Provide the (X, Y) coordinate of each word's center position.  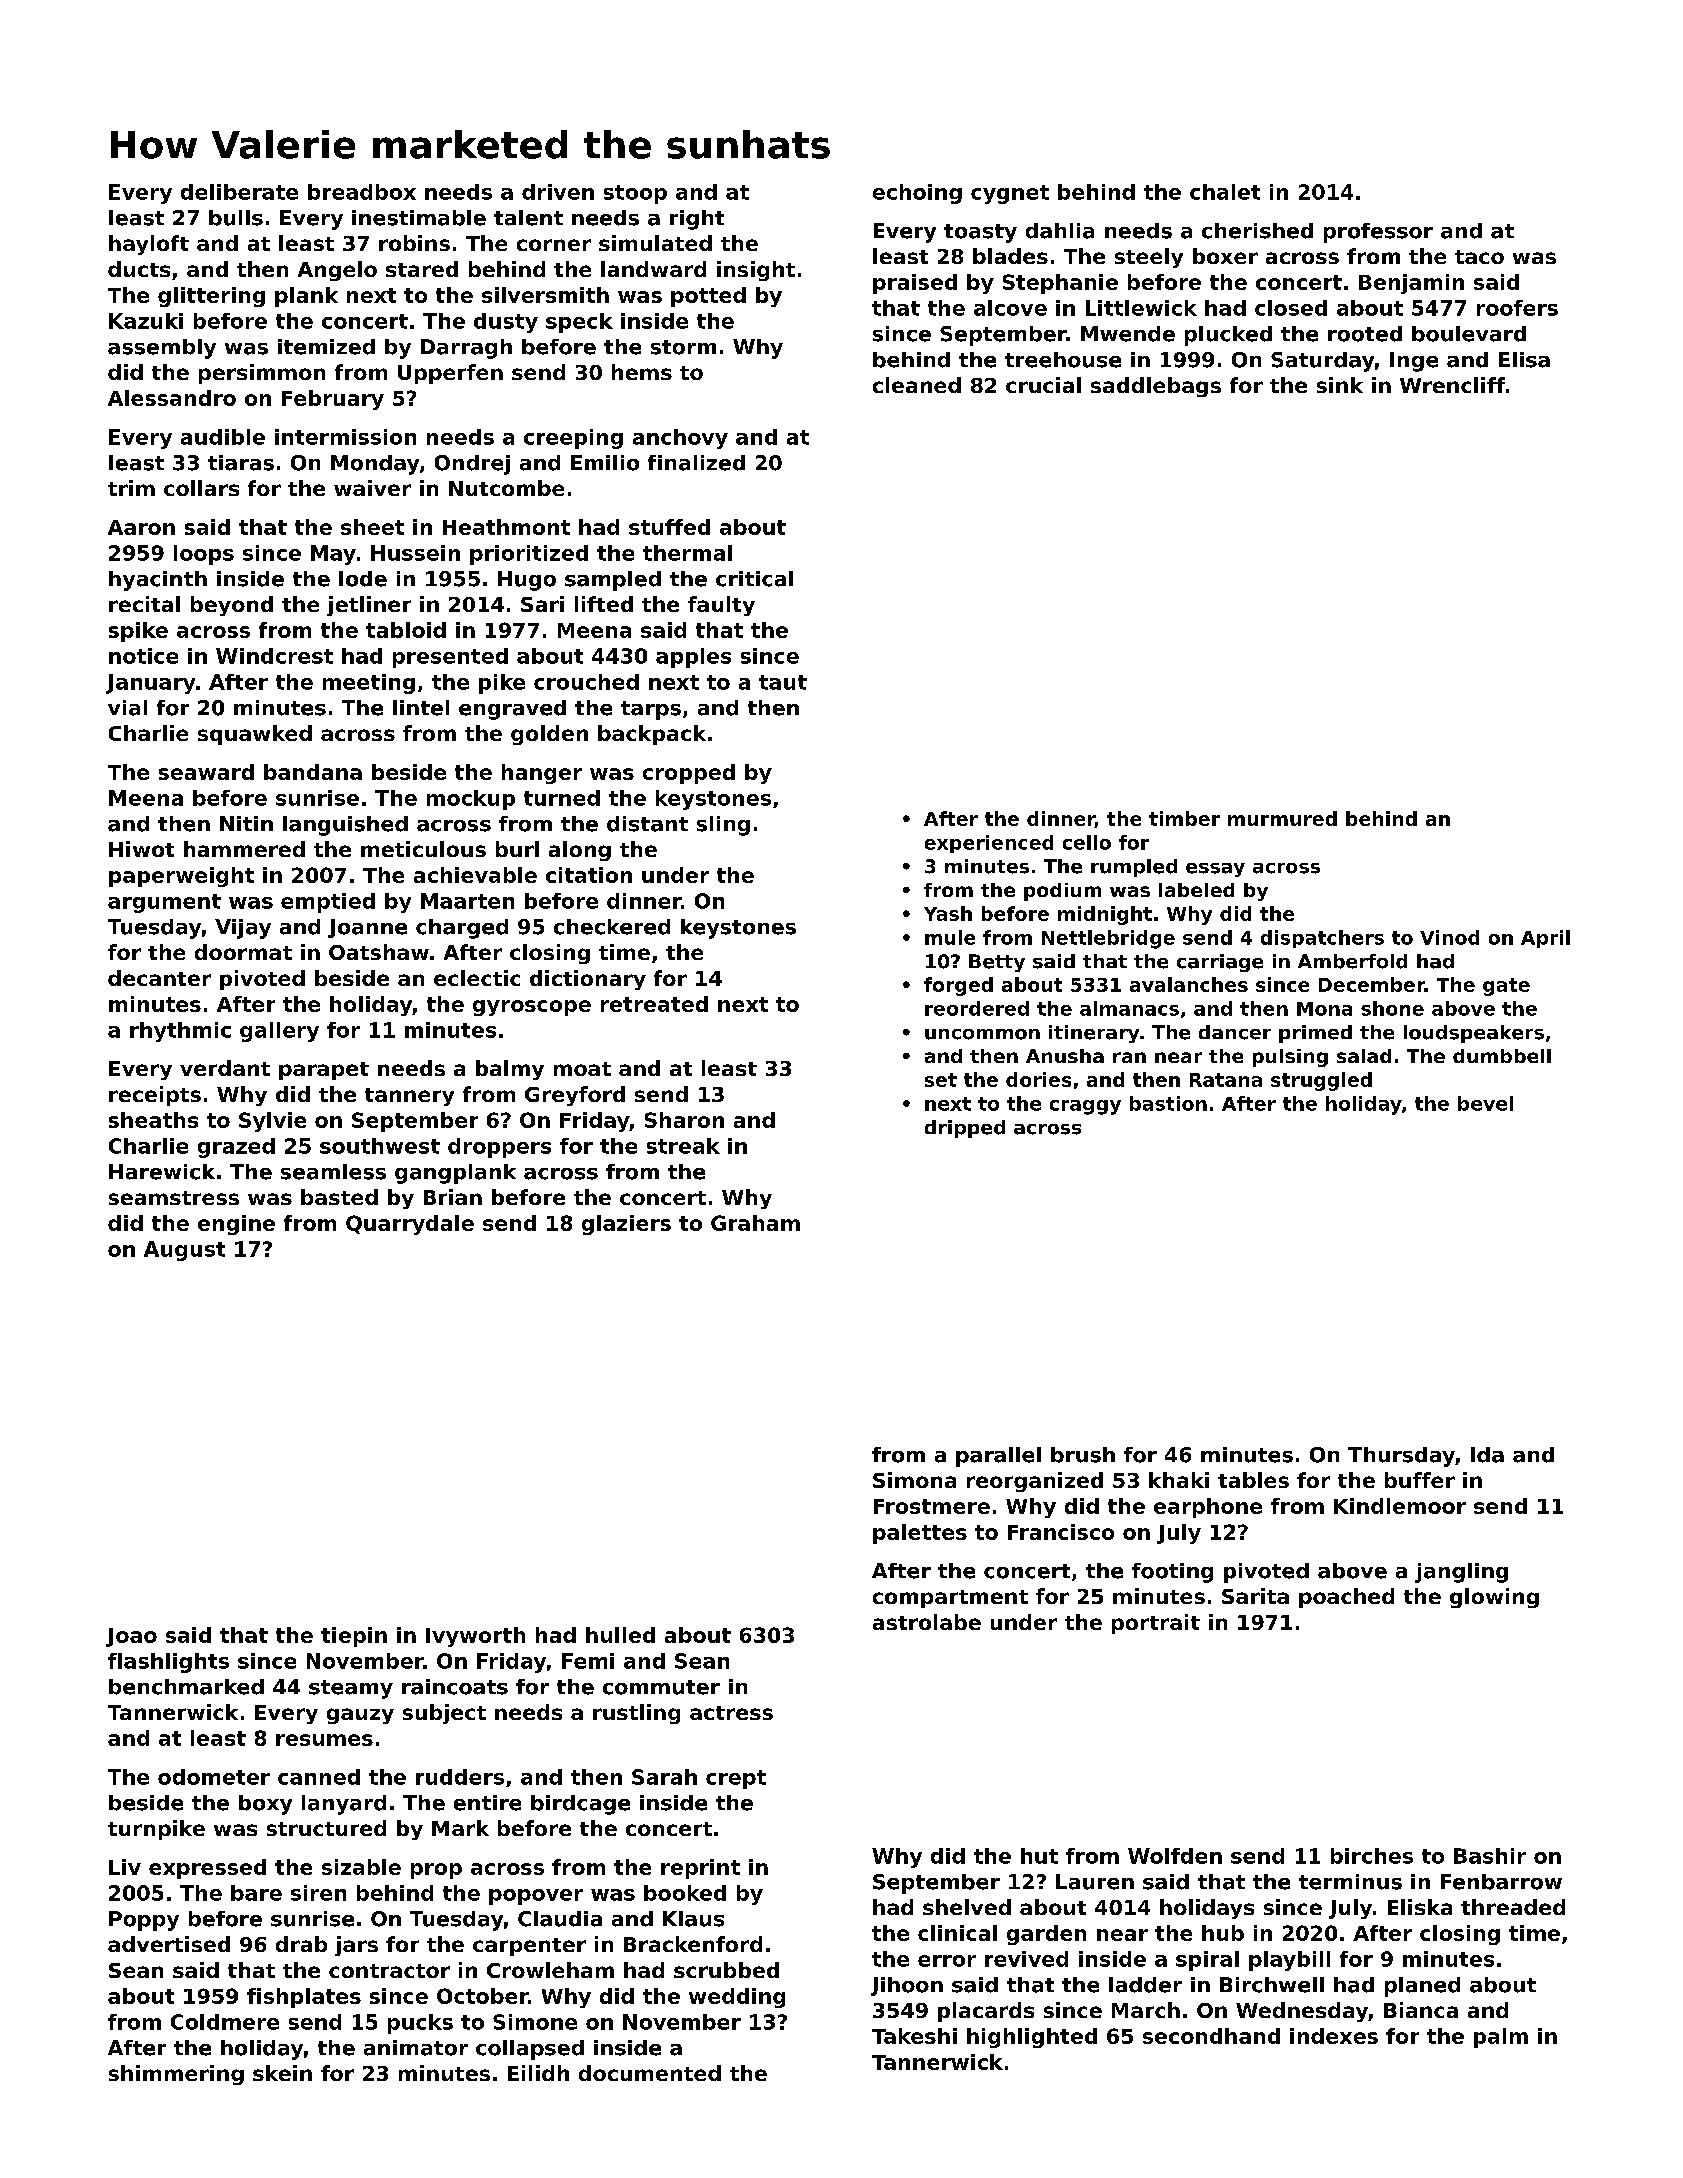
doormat (243, 952)
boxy (265, 1805)
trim (131, 488)
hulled (620, 1635)
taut (783, 682)
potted (708, 297)
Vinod (1449, 937)
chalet (1225, 192)
